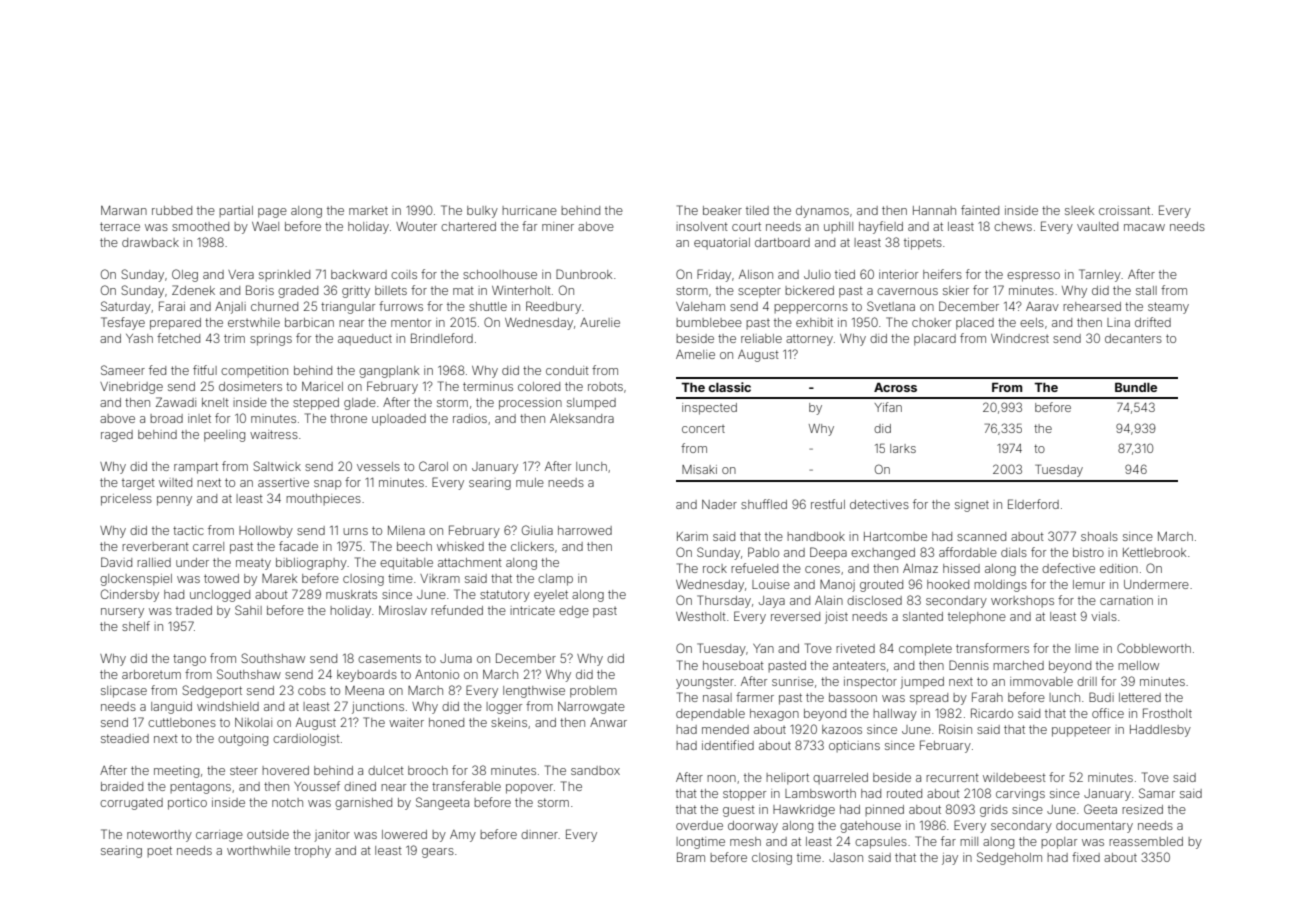 The image size is (1308, 924). I want to click on Oleg, so click(185, 275).
